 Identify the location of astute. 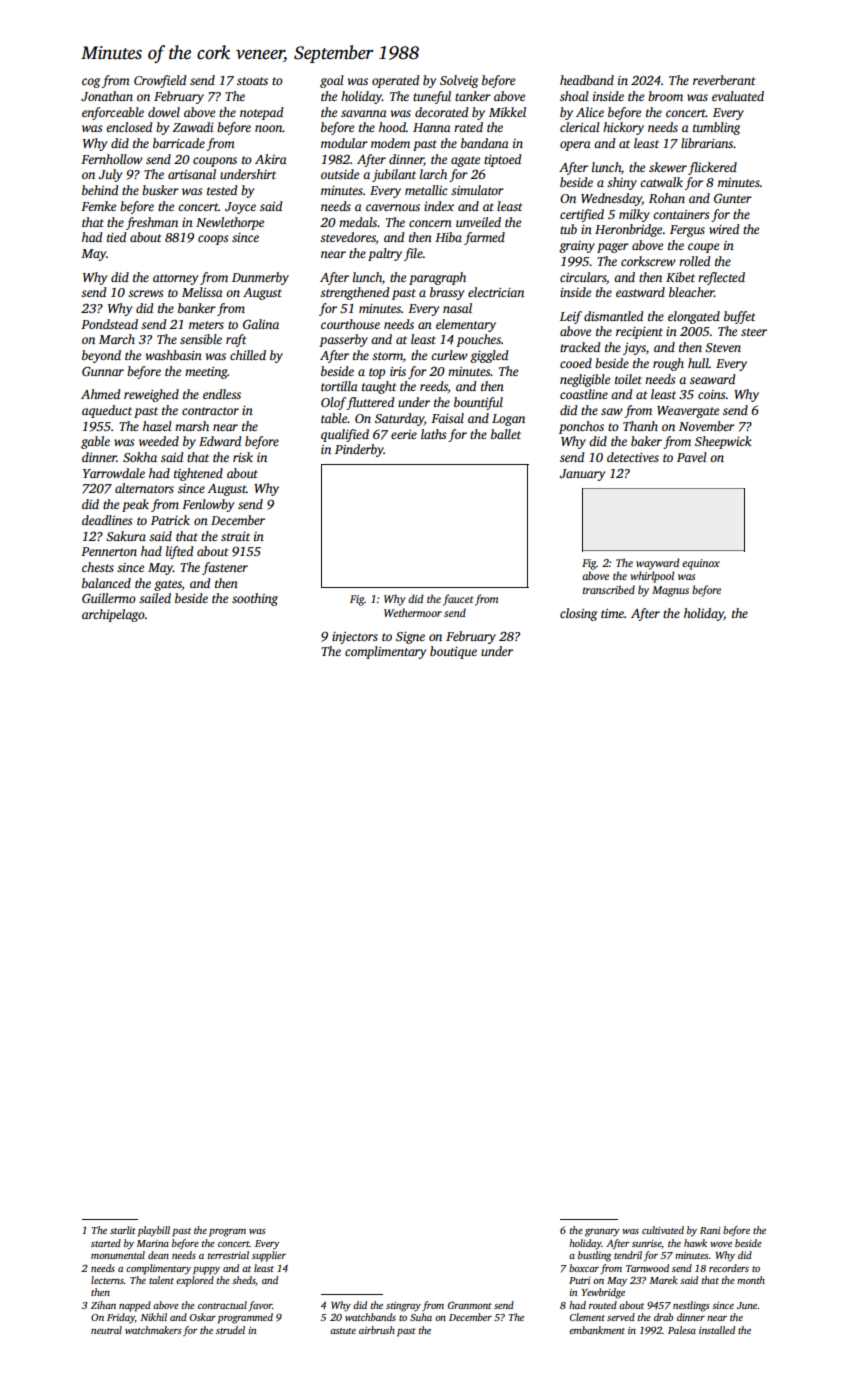
(343, 1331).
